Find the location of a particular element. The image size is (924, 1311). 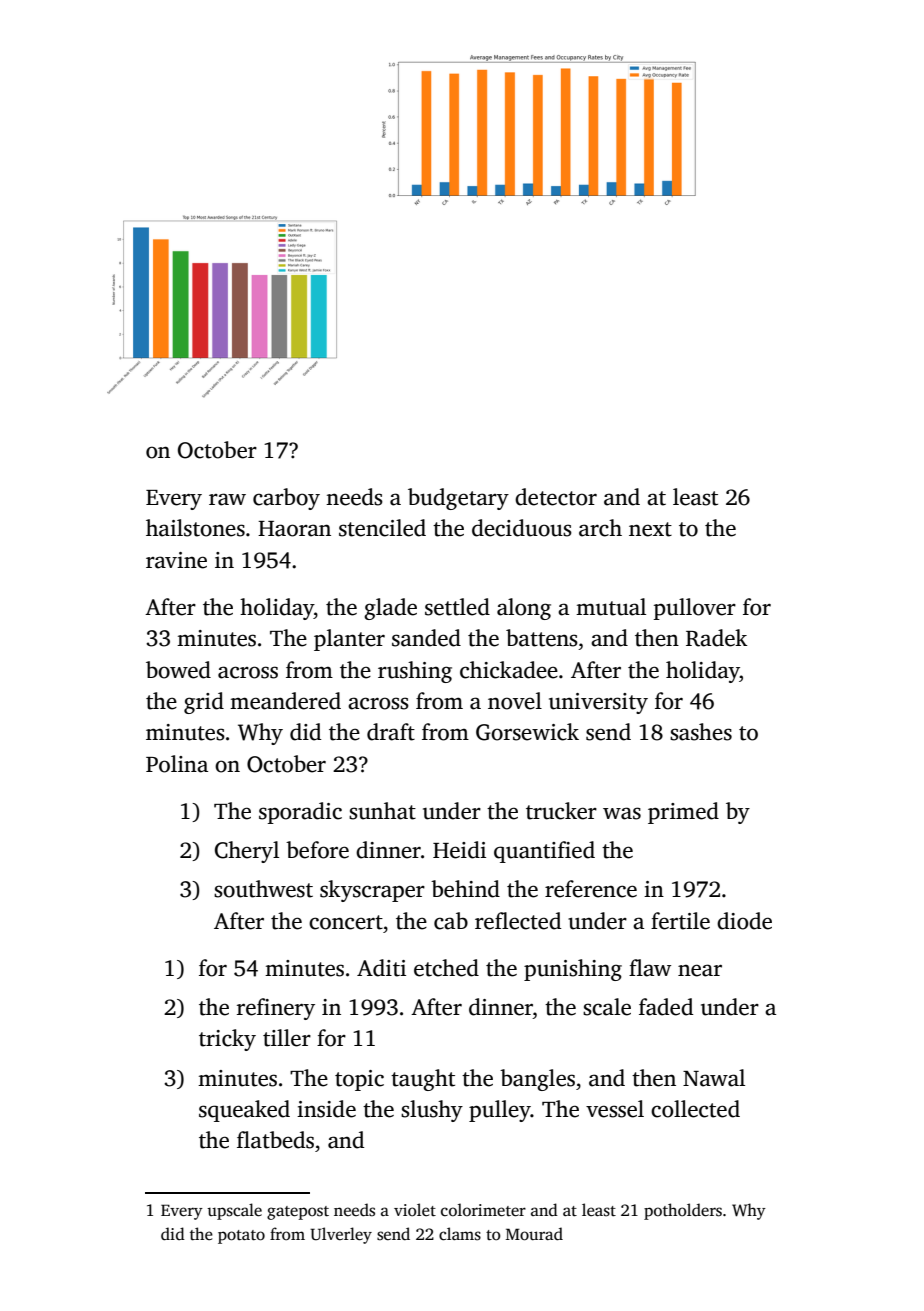

Radek is located at coordinates (717, 638).
